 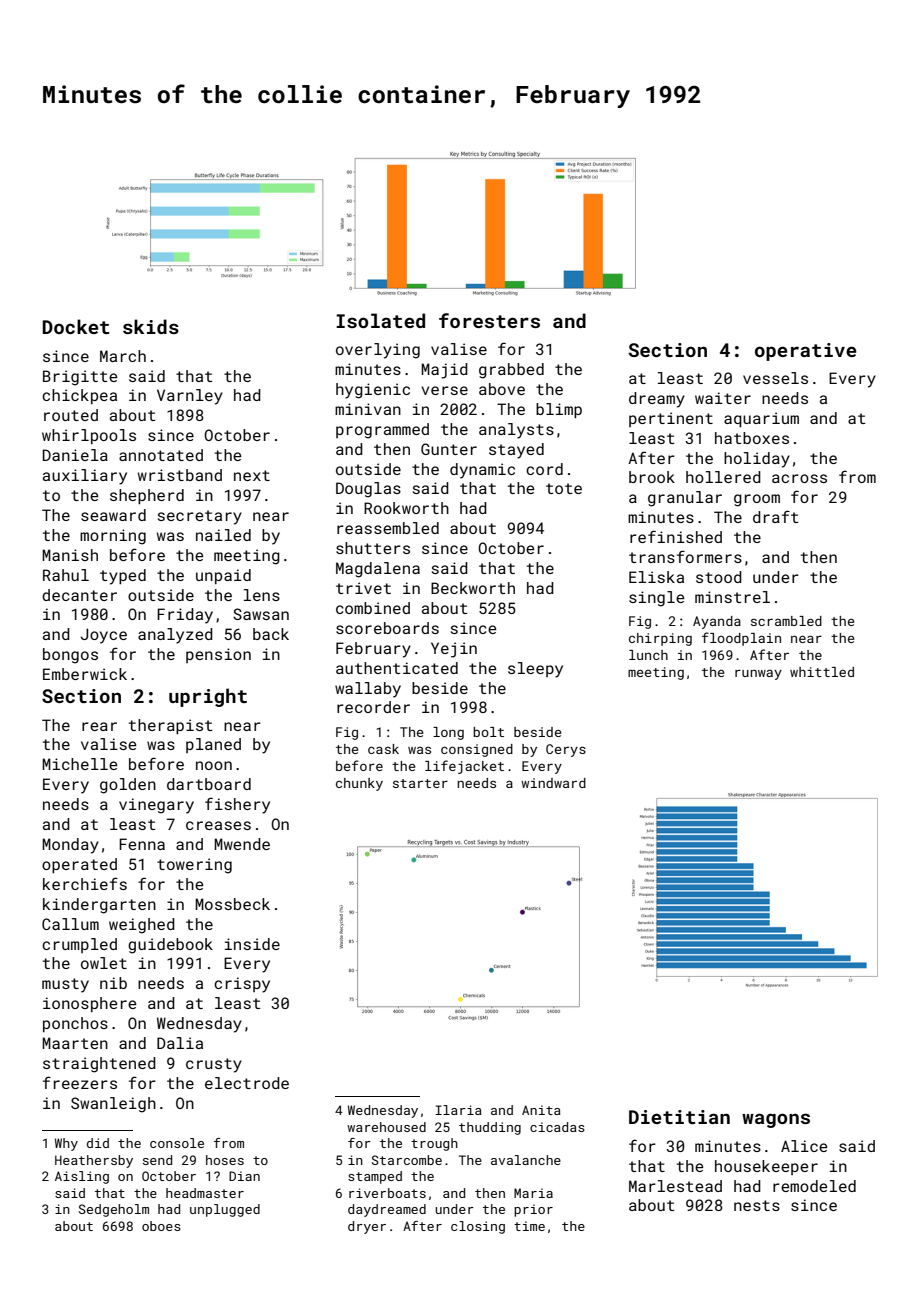 I want to click on Dietitian, so click(x=679, y=1117).
